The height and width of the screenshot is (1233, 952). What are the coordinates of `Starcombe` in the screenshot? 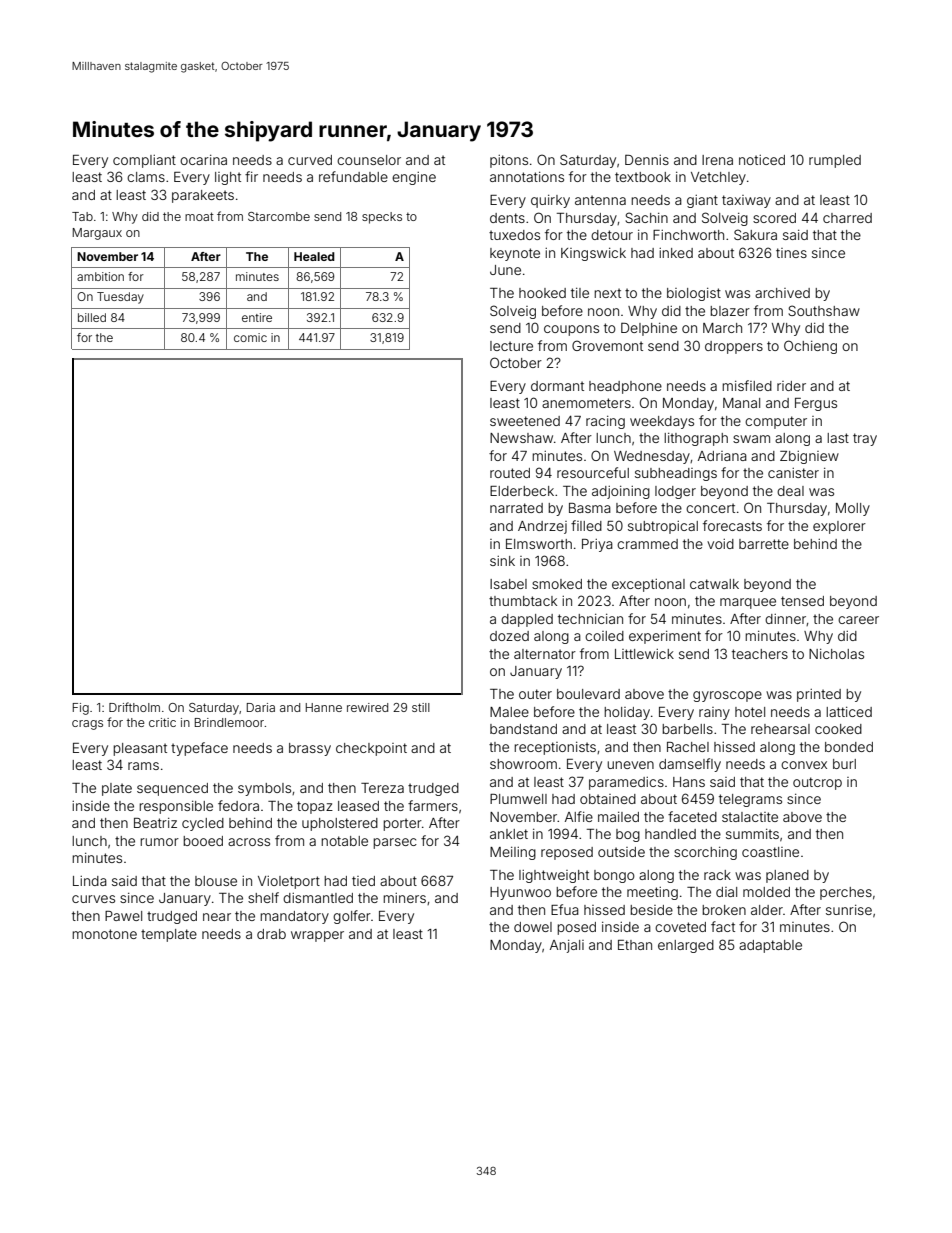 It's located at (279, 216).
